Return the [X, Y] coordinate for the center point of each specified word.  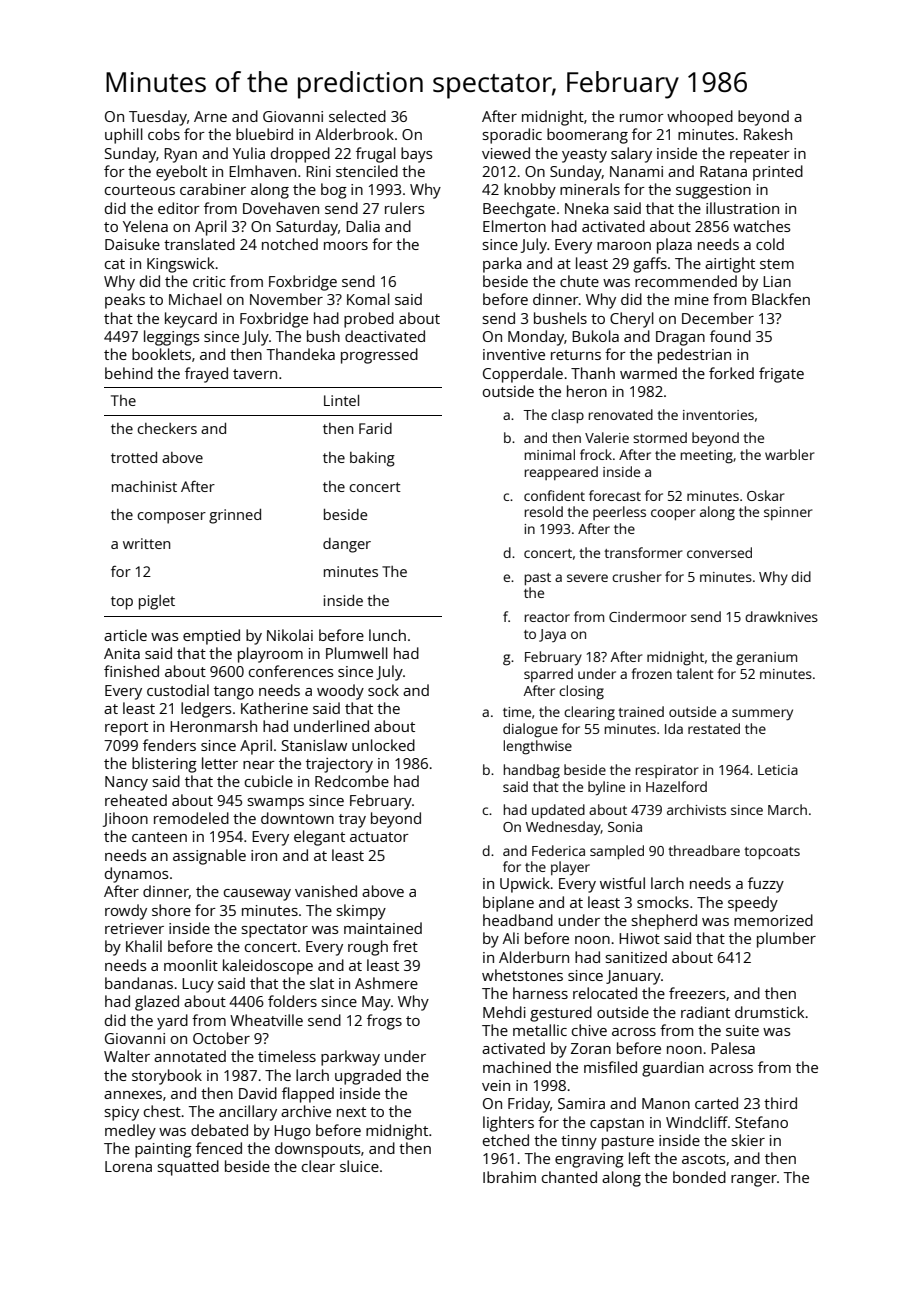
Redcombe [352, 781]
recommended [686, 281]
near [259, 765]
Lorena [128, 1166]
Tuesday [158, 118]
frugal [376, 155]
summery [762, 715]
